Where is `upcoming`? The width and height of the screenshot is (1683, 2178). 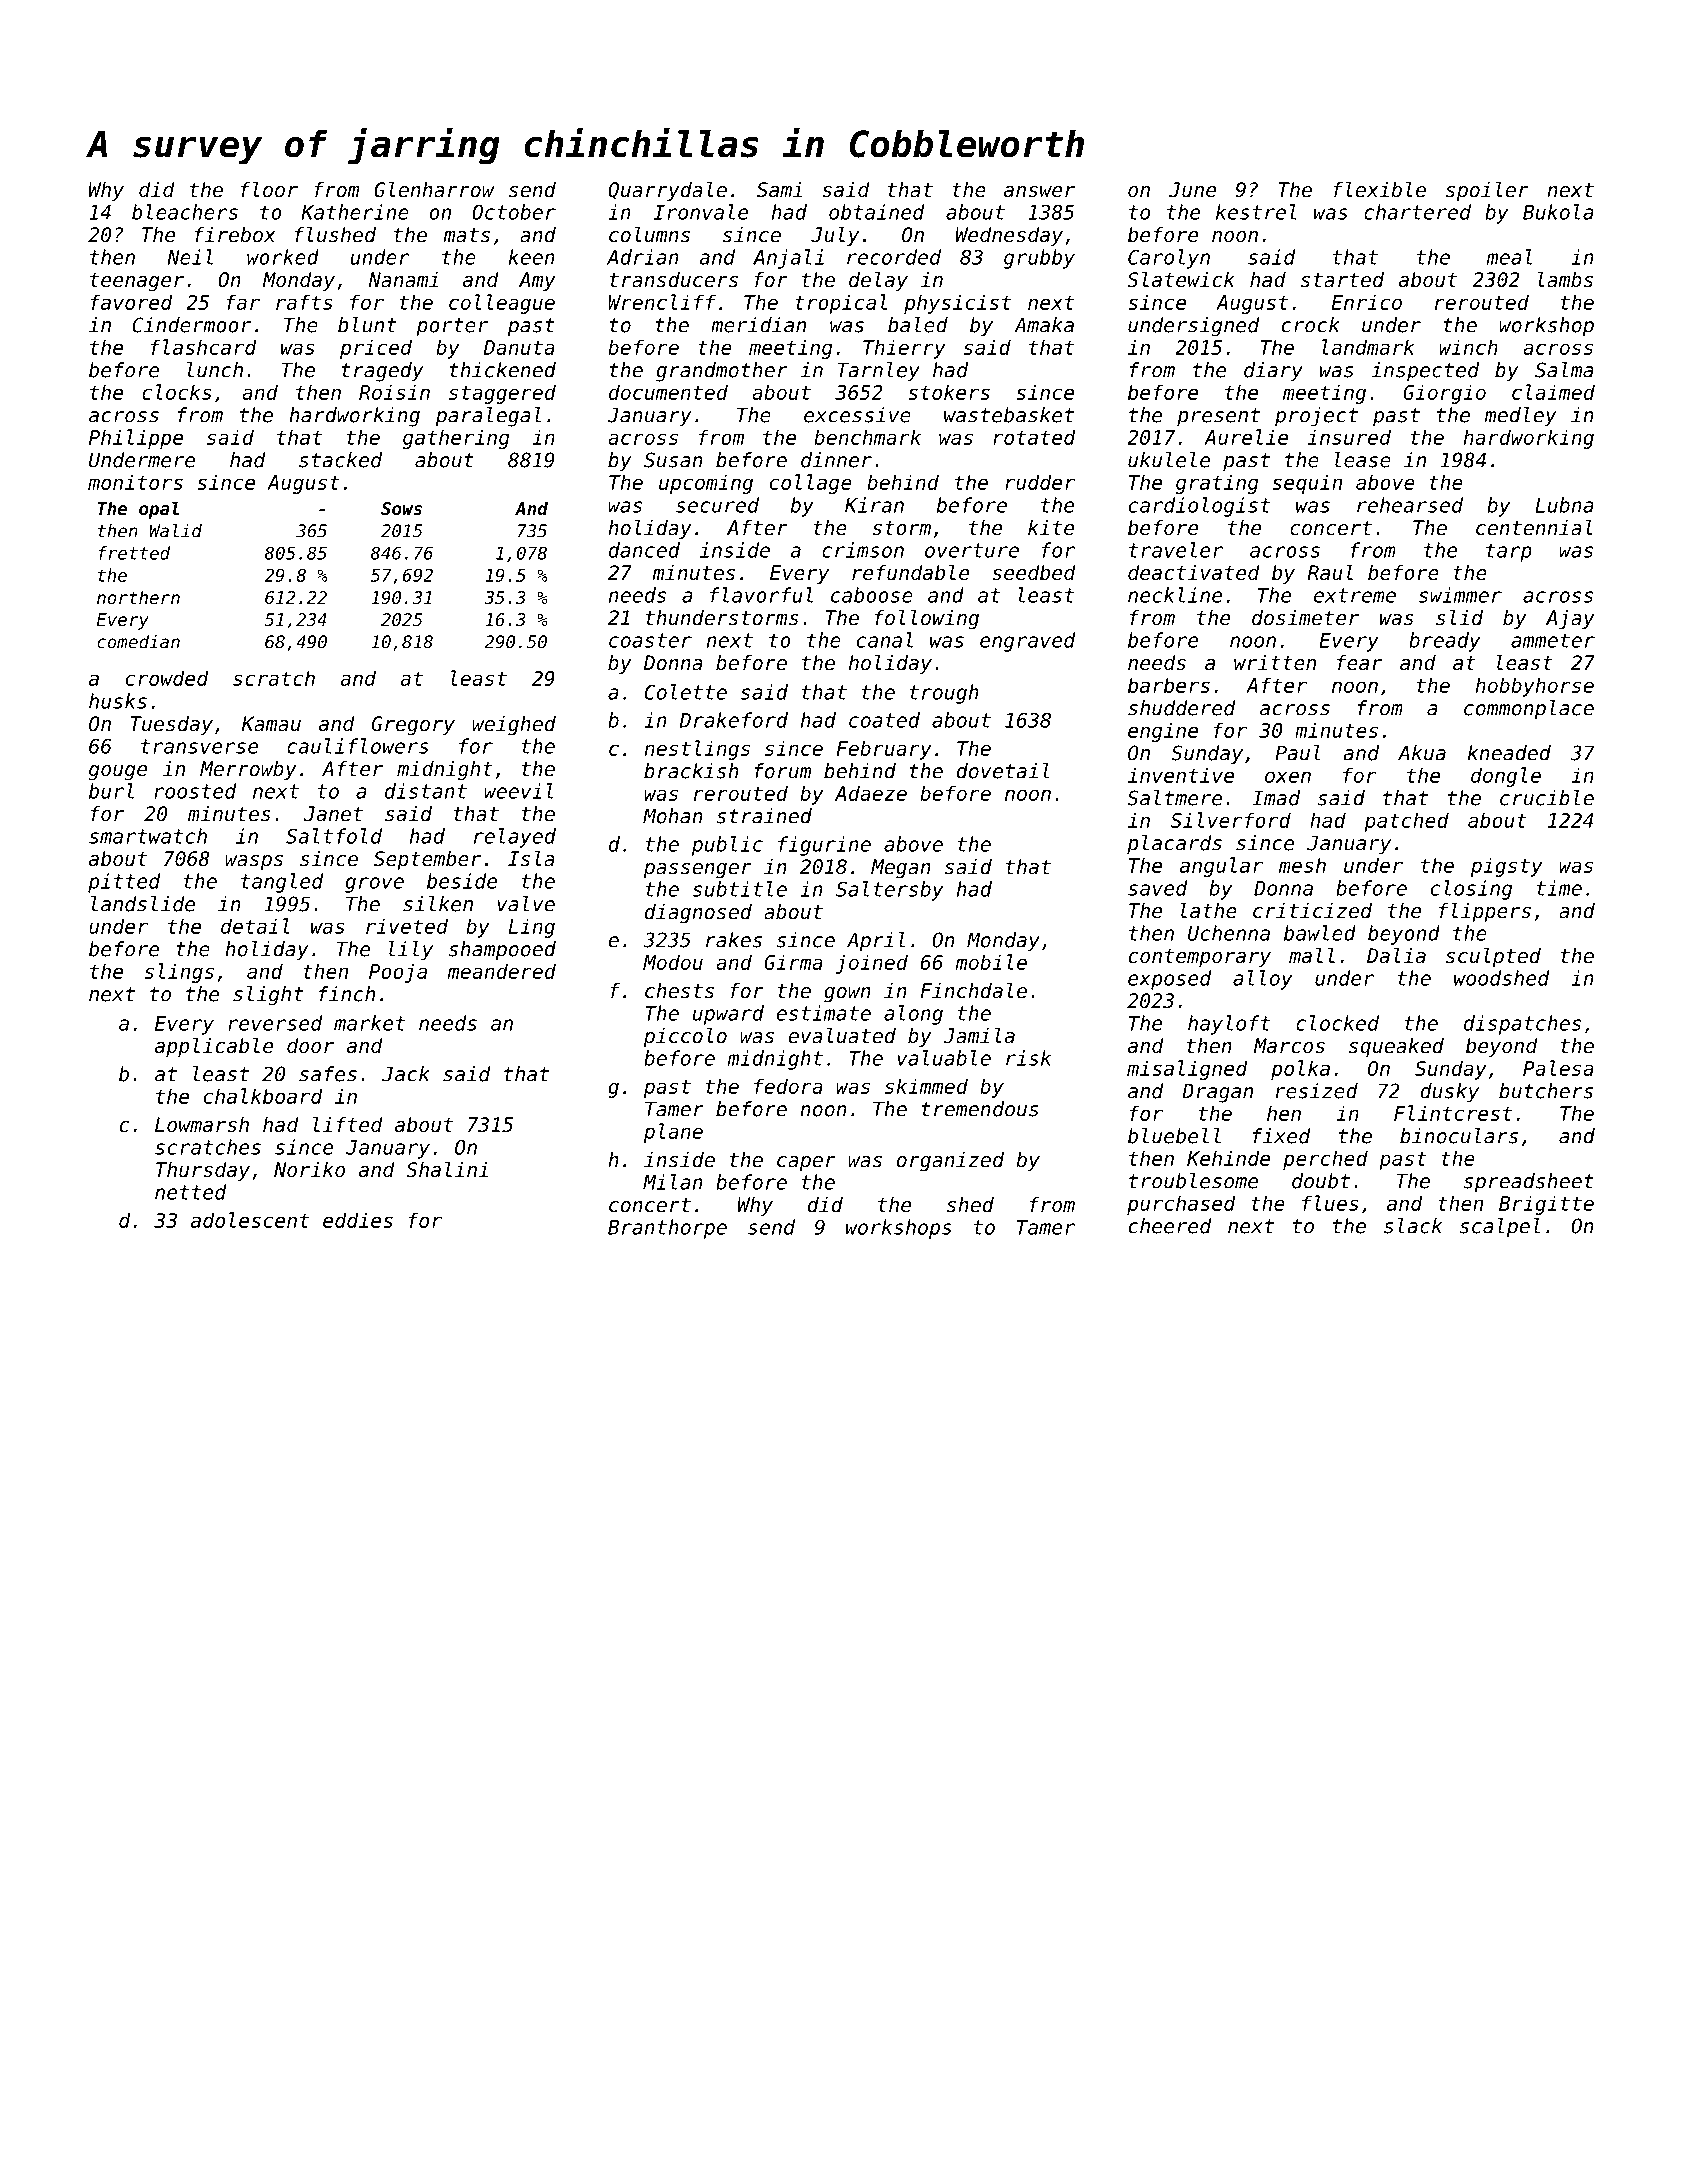 upcoming is located at coordinates (706, 484).
